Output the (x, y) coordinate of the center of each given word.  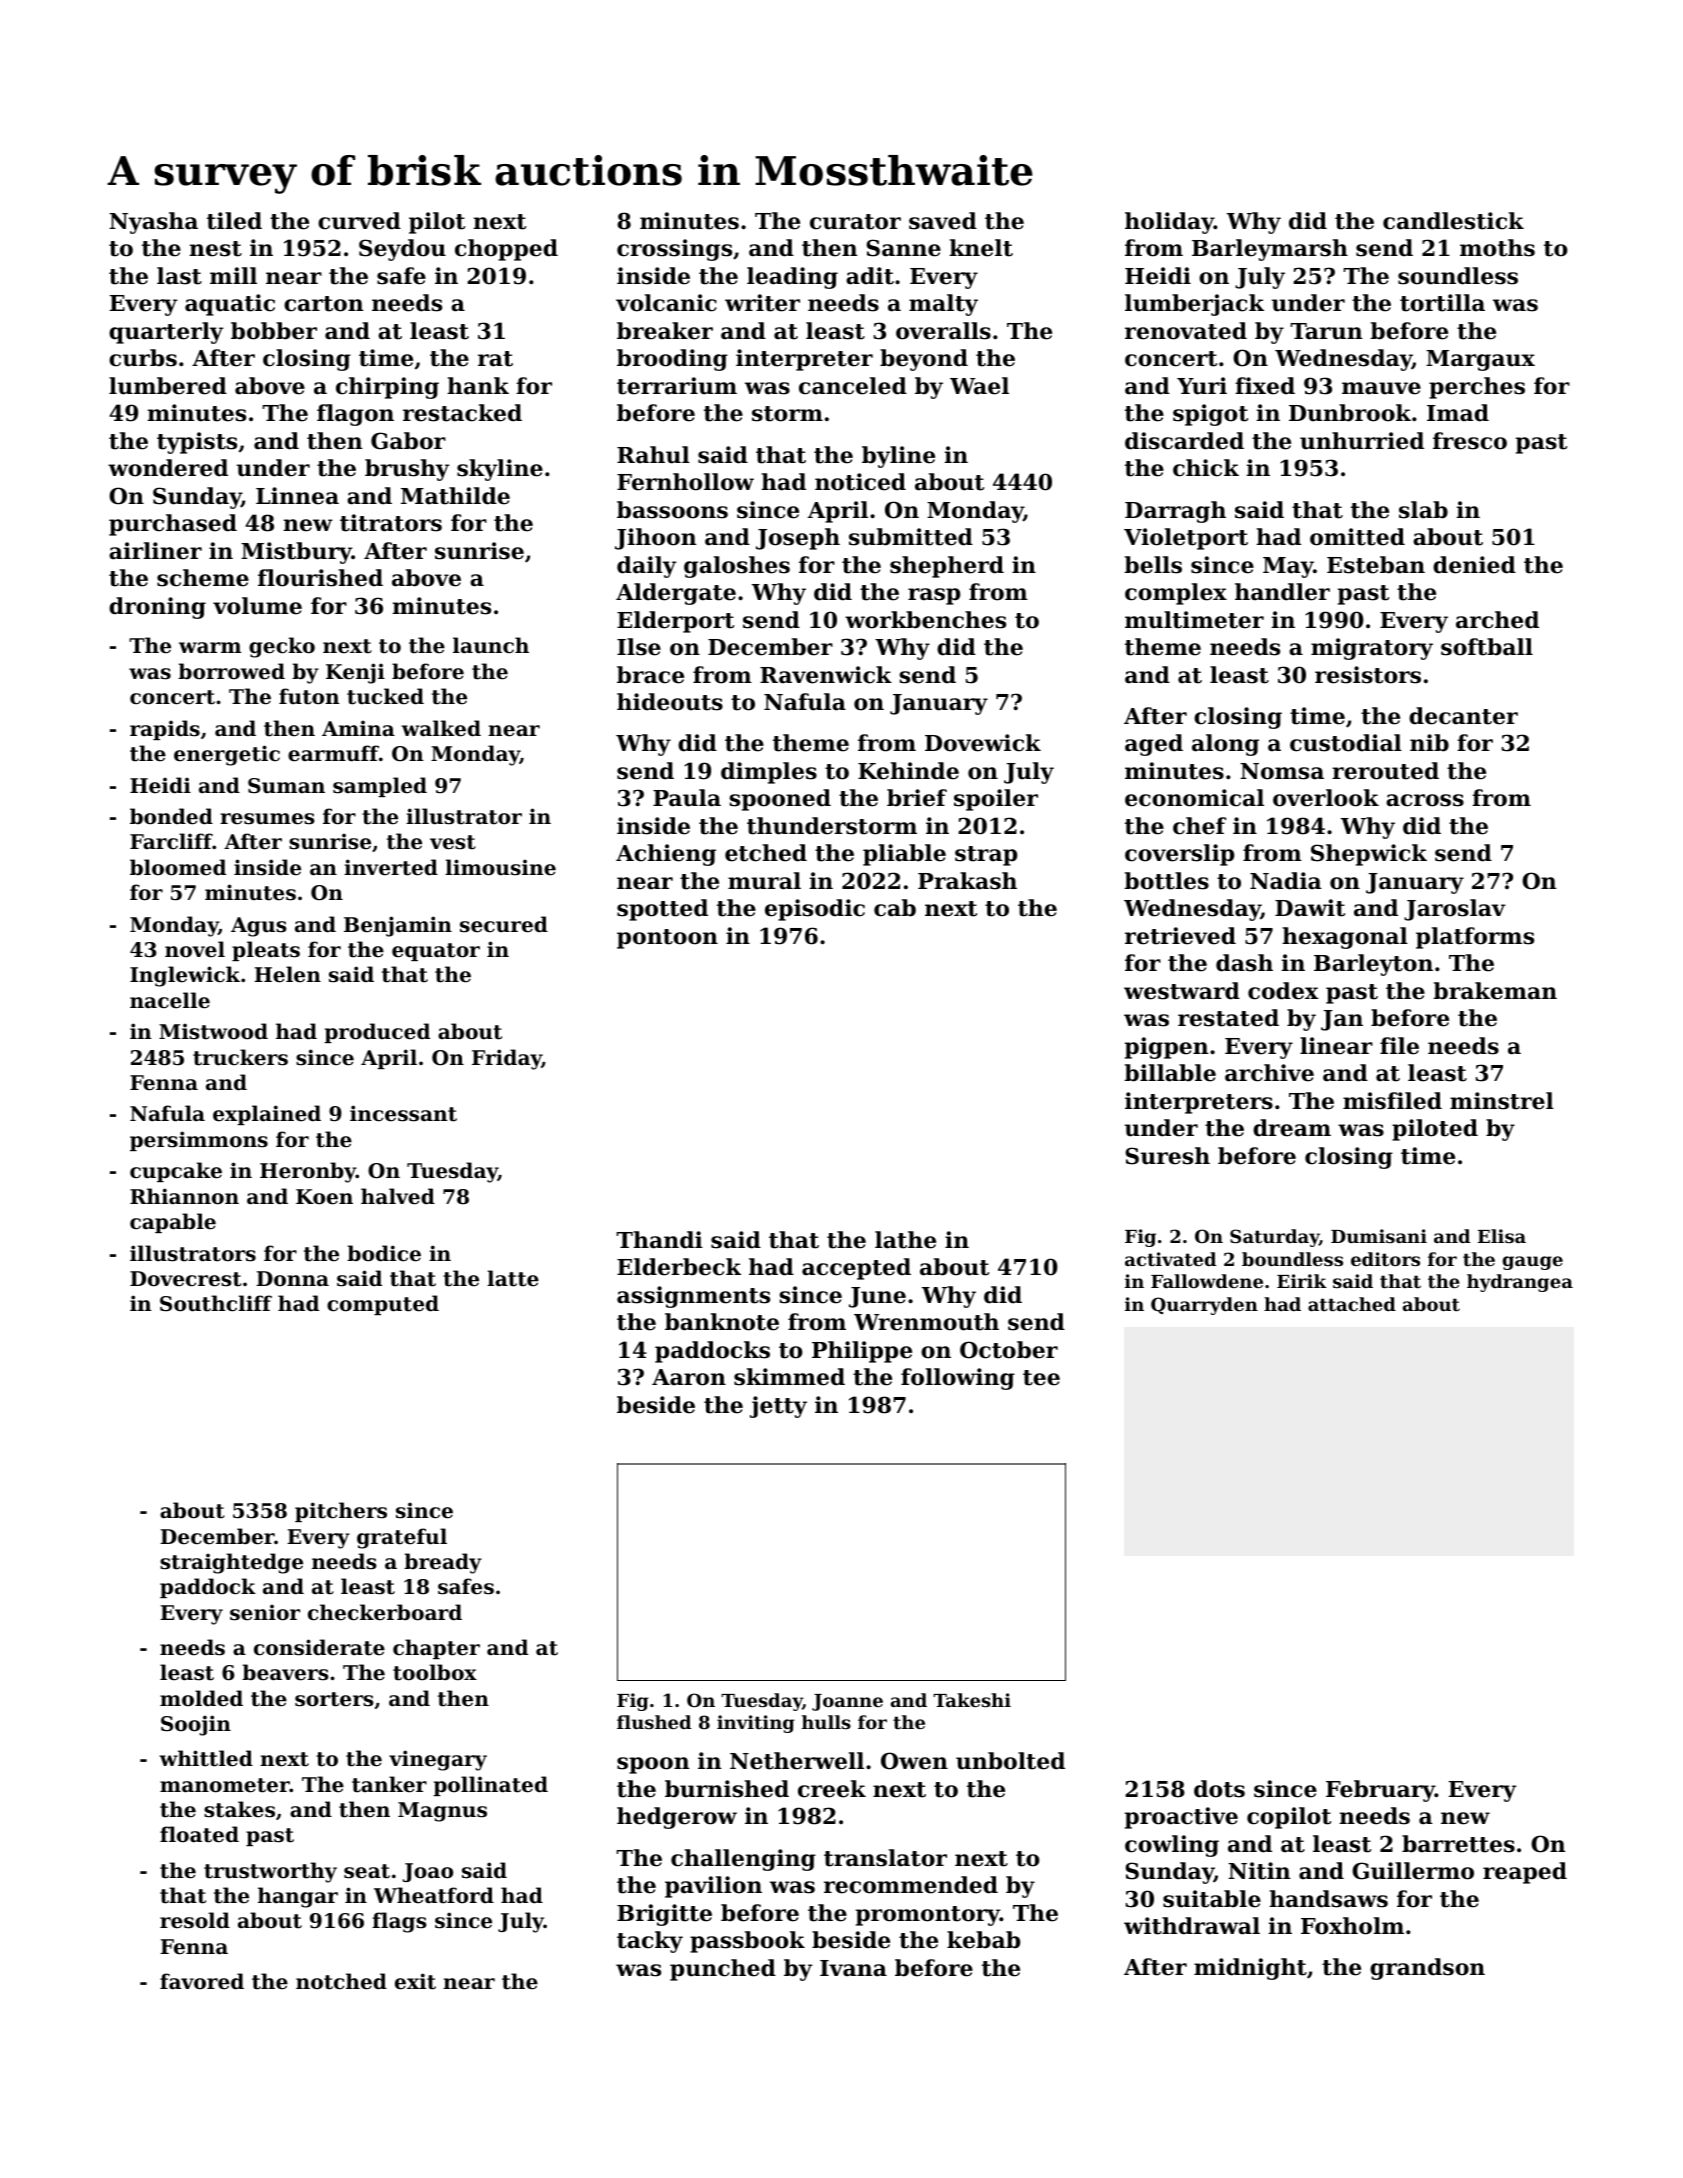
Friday (507, 1059)
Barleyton (1373, 965)
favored (202, 1981)
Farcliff (171, 841)
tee (1041, 1378)
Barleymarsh (1270, 250)
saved (943, 221)
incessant (403, 1113)
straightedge (231, 1563)
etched (766, 853)
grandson (1427, 1969)
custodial (1346, 743)
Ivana (853, 1968)
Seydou (402, 250)
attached (1352, 1304)
